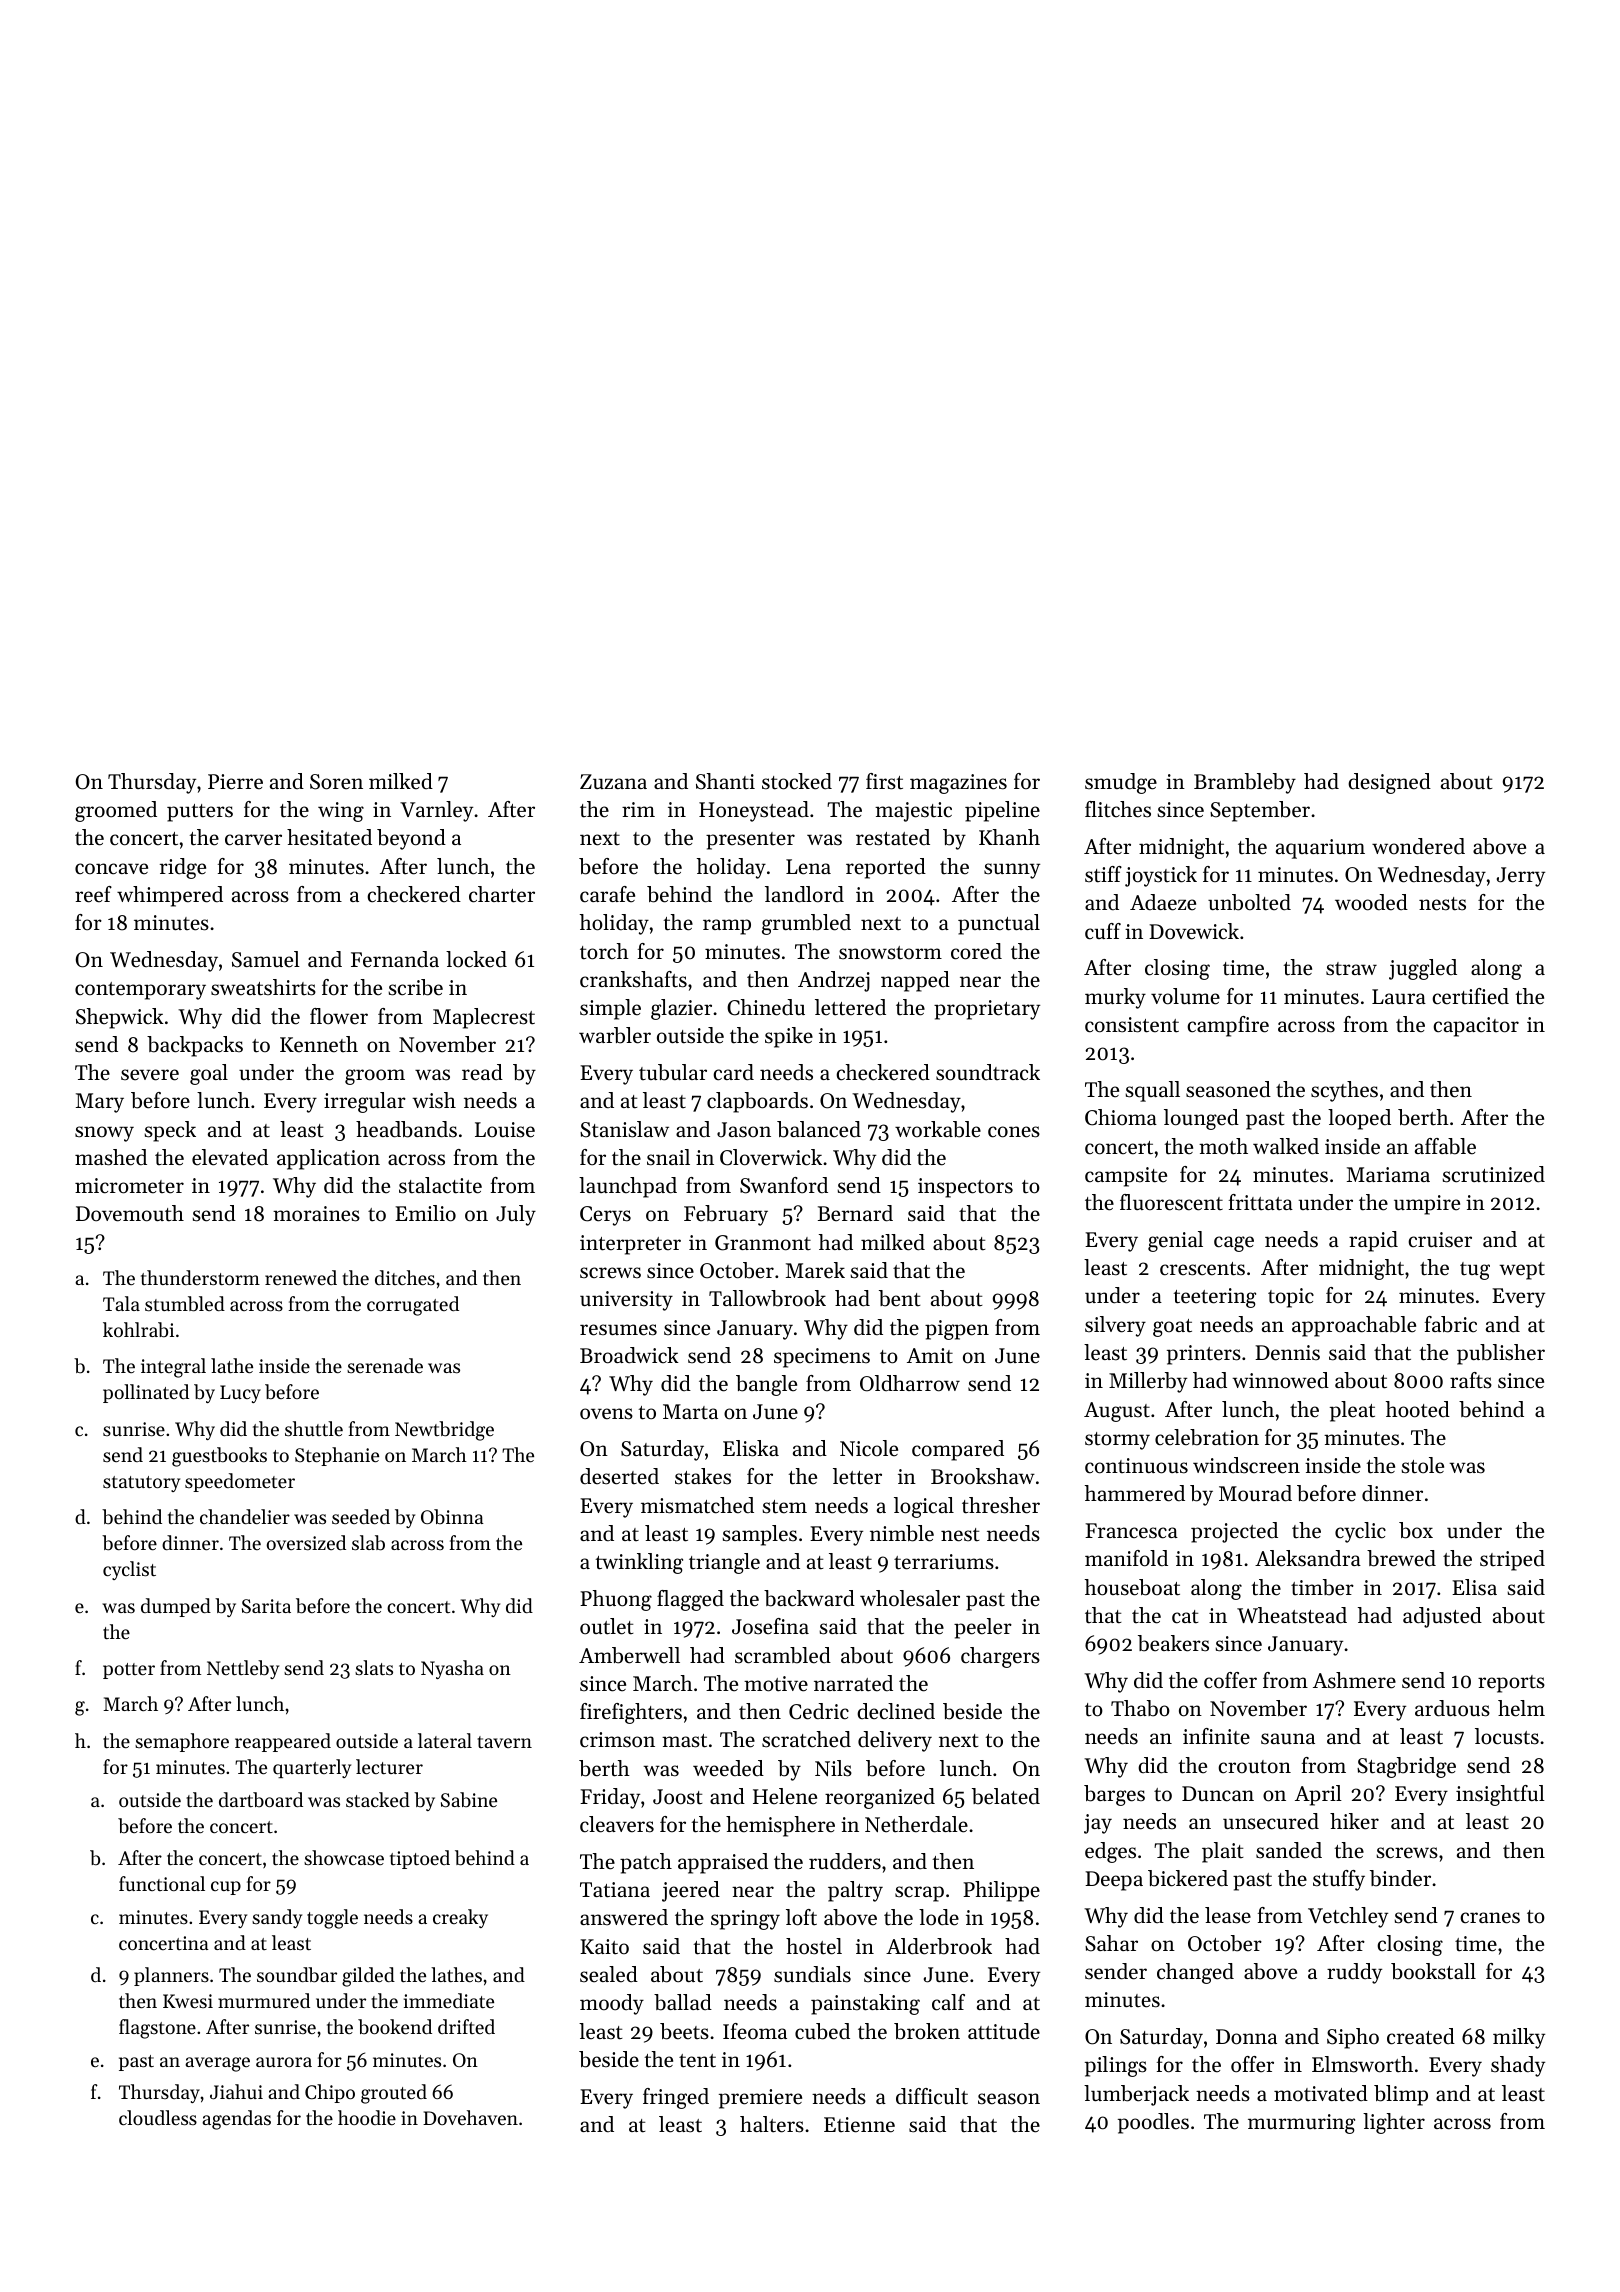 Image resolution: width=1620 pixels, height=2292 pixels. Describe the element at coordinates (754, 811) in the screenshot. I see `Honeystead` at that location.
